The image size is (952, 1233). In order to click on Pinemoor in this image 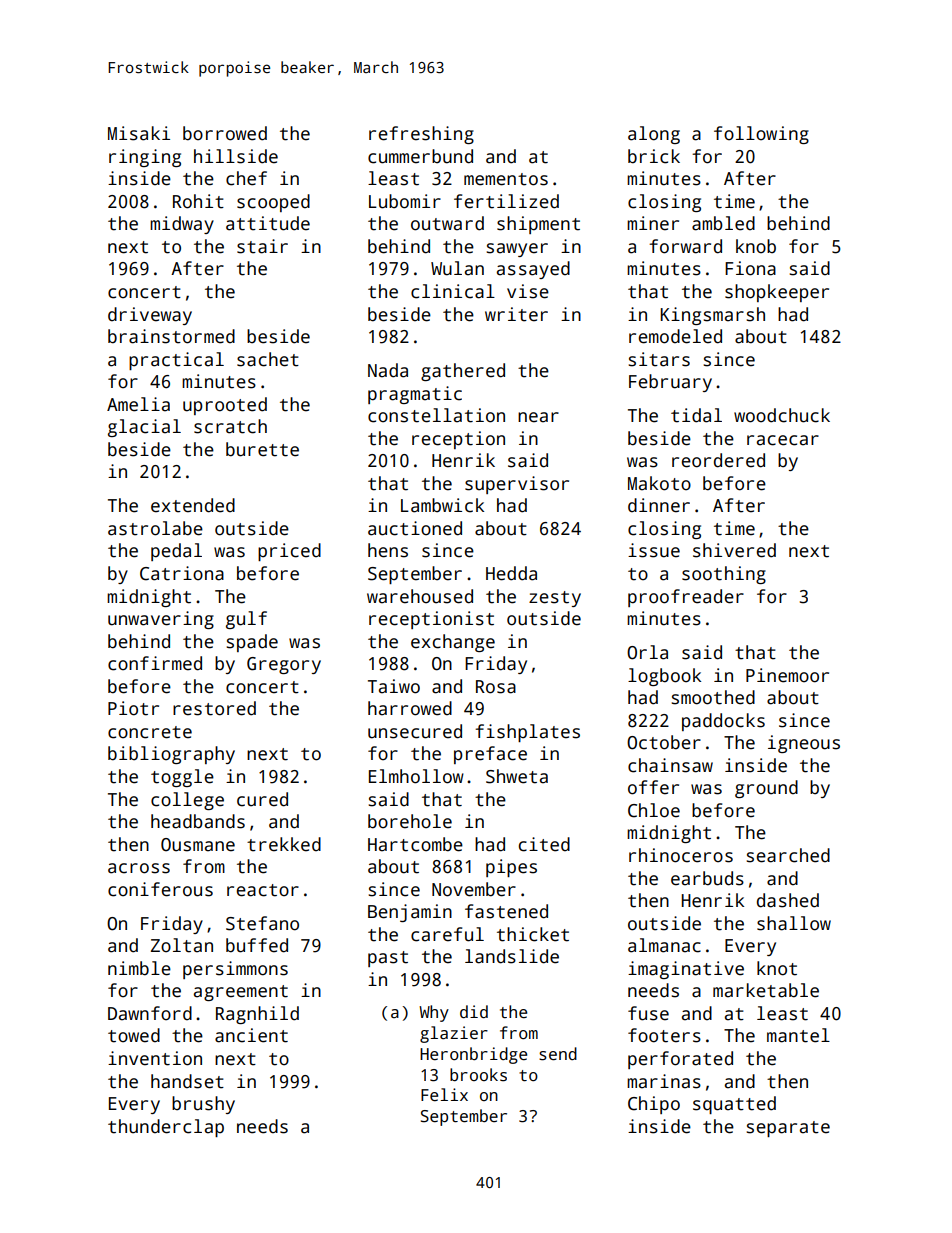, I will do `click(787, 675)`.
